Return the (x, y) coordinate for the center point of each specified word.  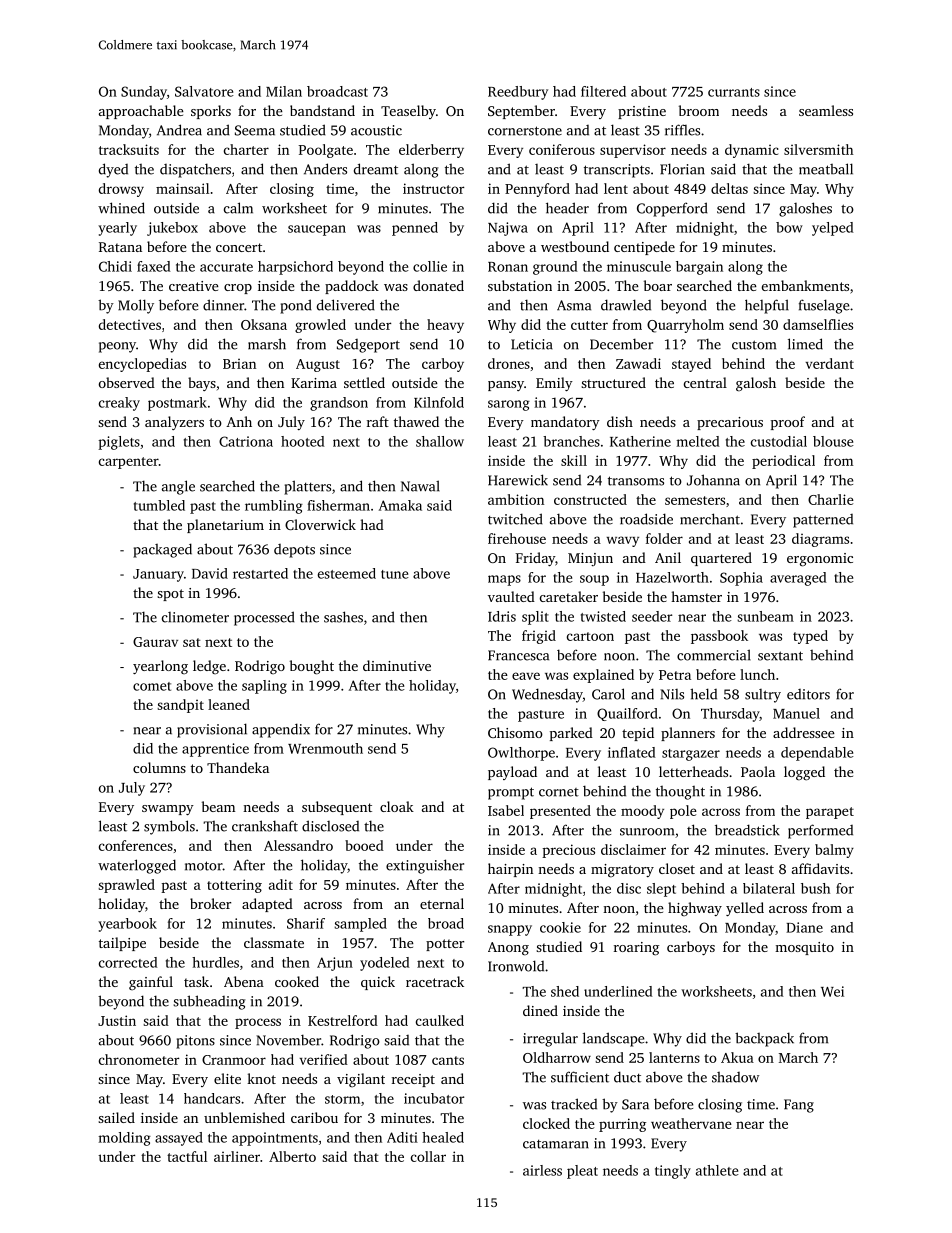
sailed (116, 1117)
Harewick (518, 480)
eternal (442, 903)
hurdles (215, 962)
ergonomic (820, 560)
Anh (239, 421)
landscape (613, 1039)
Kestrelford (343, 1020)
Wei (832, 991)
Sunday (144, 93)
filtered (603, 91)
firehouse (517, 538)
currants (734, 92)
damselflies (818, 324)
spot (170, 595)
